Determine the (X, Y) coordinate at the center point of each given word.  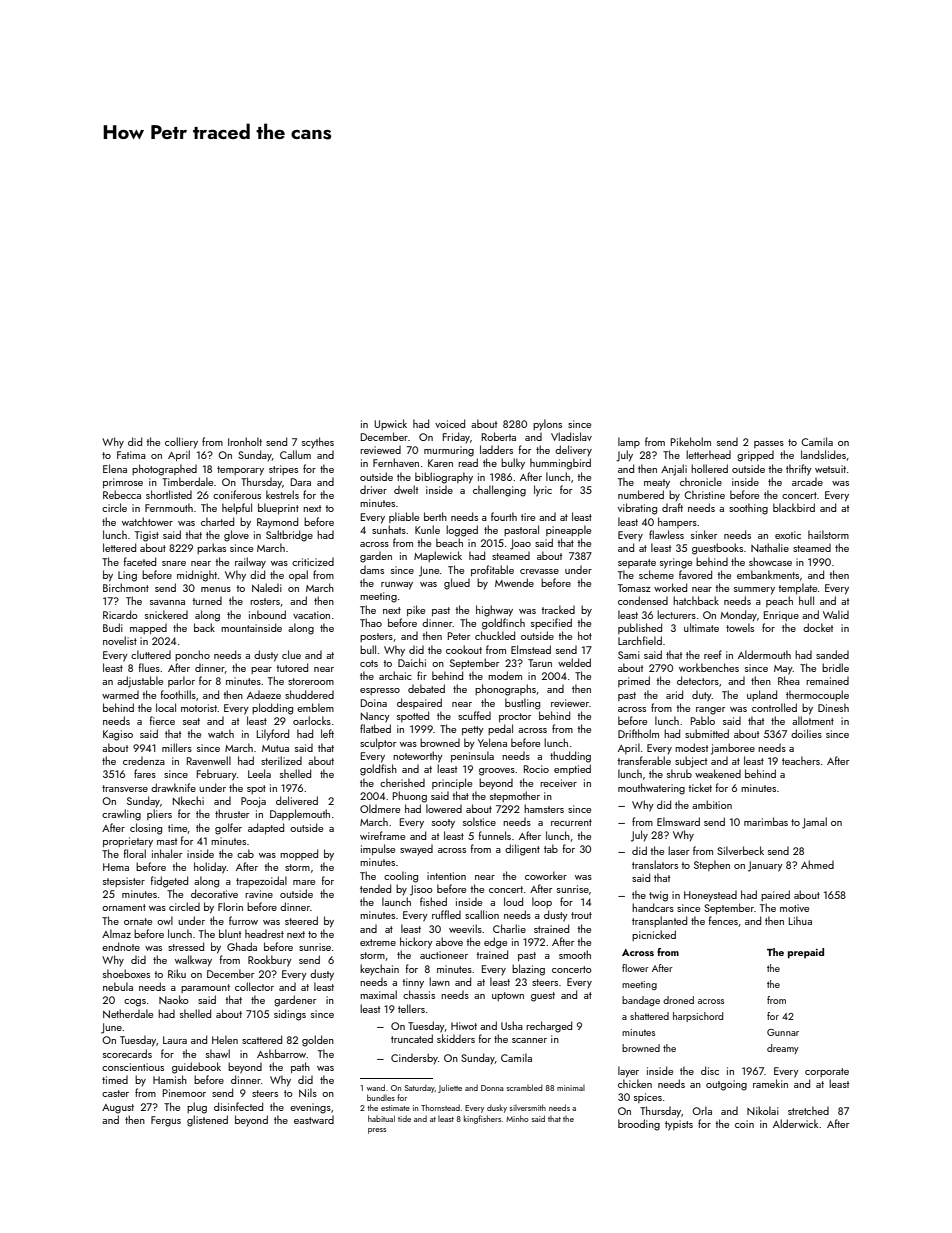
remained (827, 681)
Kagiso (118, 735)
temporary (240, 471)
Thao (371, 622)
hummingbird (560, 464)
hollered (709, 468)
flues (149, 667)
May (783, 670)
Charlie (509, 928)
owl (165, 920)
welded (574, 662)
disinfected (238, 1106)
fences (723, 920)
